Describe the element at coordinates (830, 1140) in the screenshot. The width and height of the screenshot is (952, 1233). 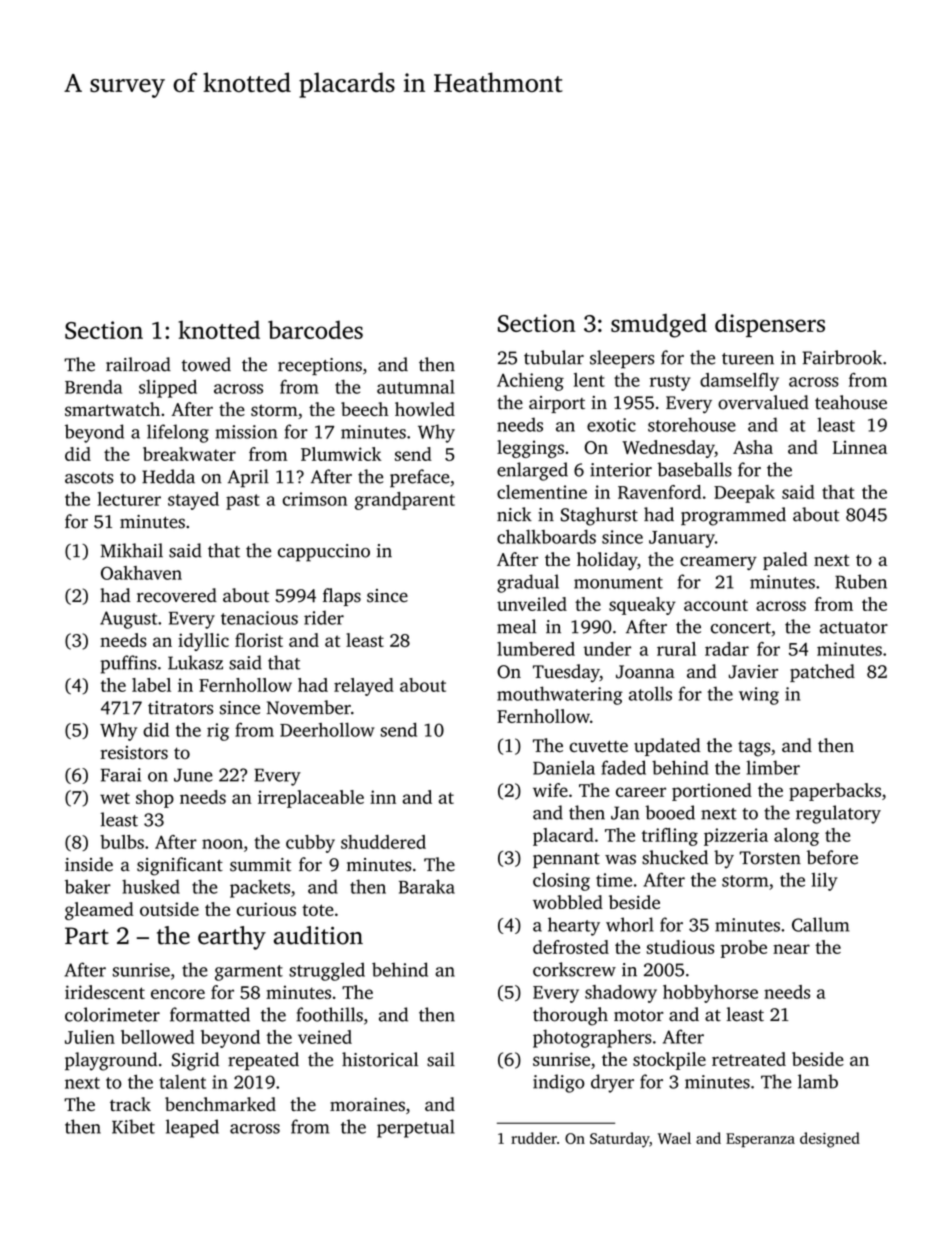
I see `designed` at that location.
